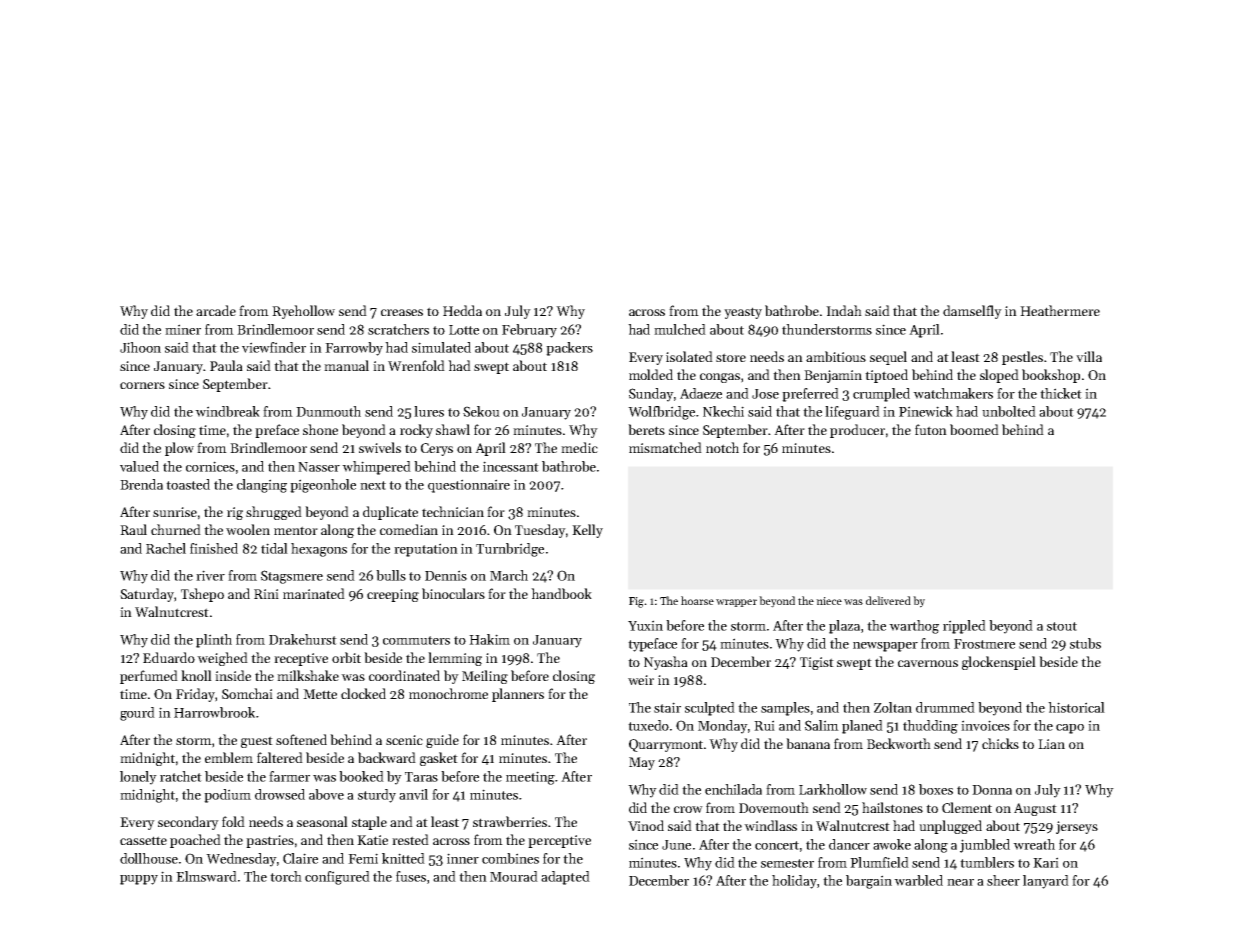 The height and width of the screenshot is (952, 1233). What do you see at coordinates (1060, 310) in the screenshot?
I see `Heathermere` at bounding box center [1060, 310].
